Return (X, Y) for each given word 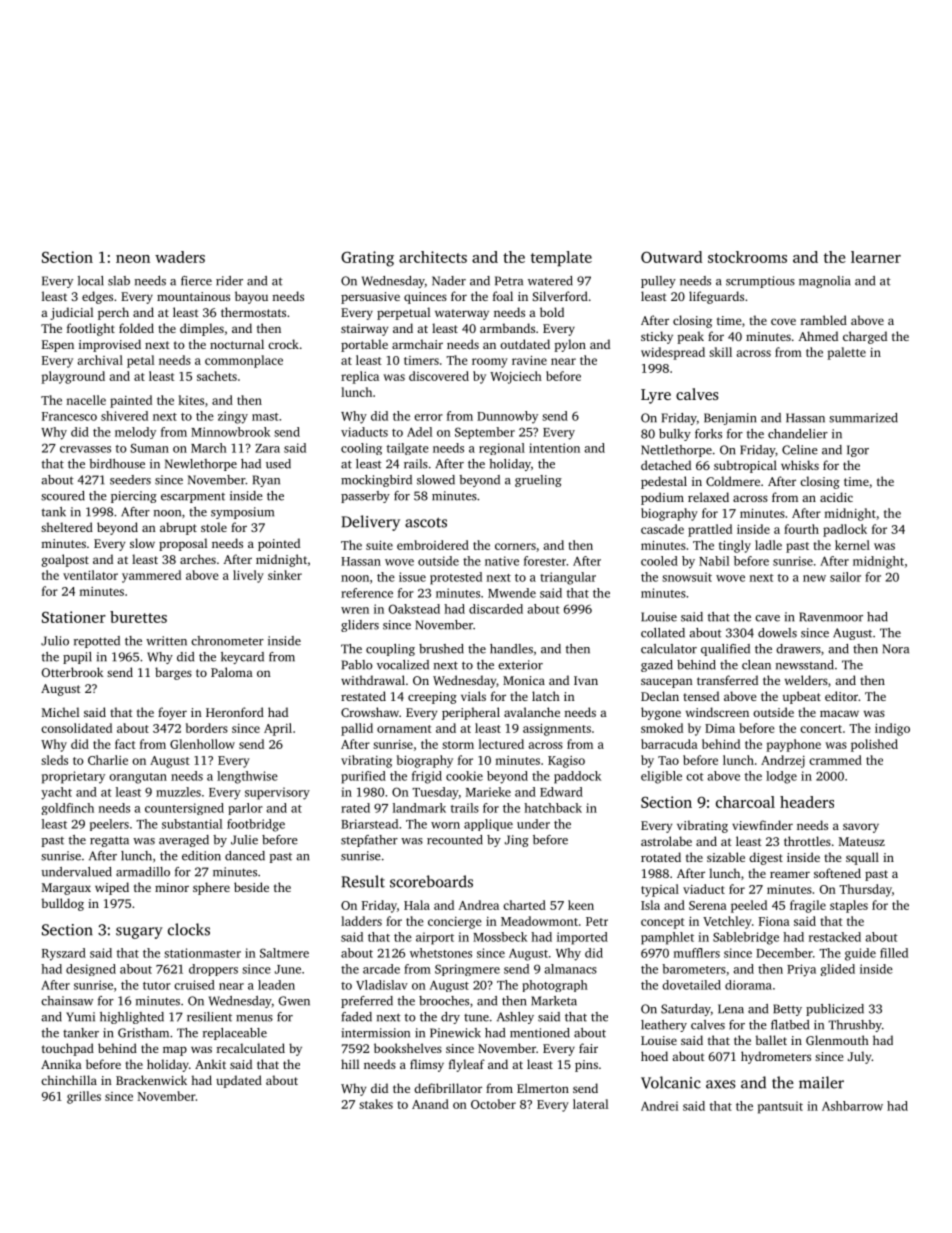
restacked (835, 937)
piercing (134, 497)
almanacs (571, 969)
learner (876, 257)
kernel (852, 545)
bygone (661, 713)
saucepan (667, 683)
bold (552, 312)
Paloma (232, 672)
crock (283, 344)
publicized (835, 1010)
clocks (189, 929)
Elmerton (543, 1088)
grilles (84, 1097)
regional (502, 449)
